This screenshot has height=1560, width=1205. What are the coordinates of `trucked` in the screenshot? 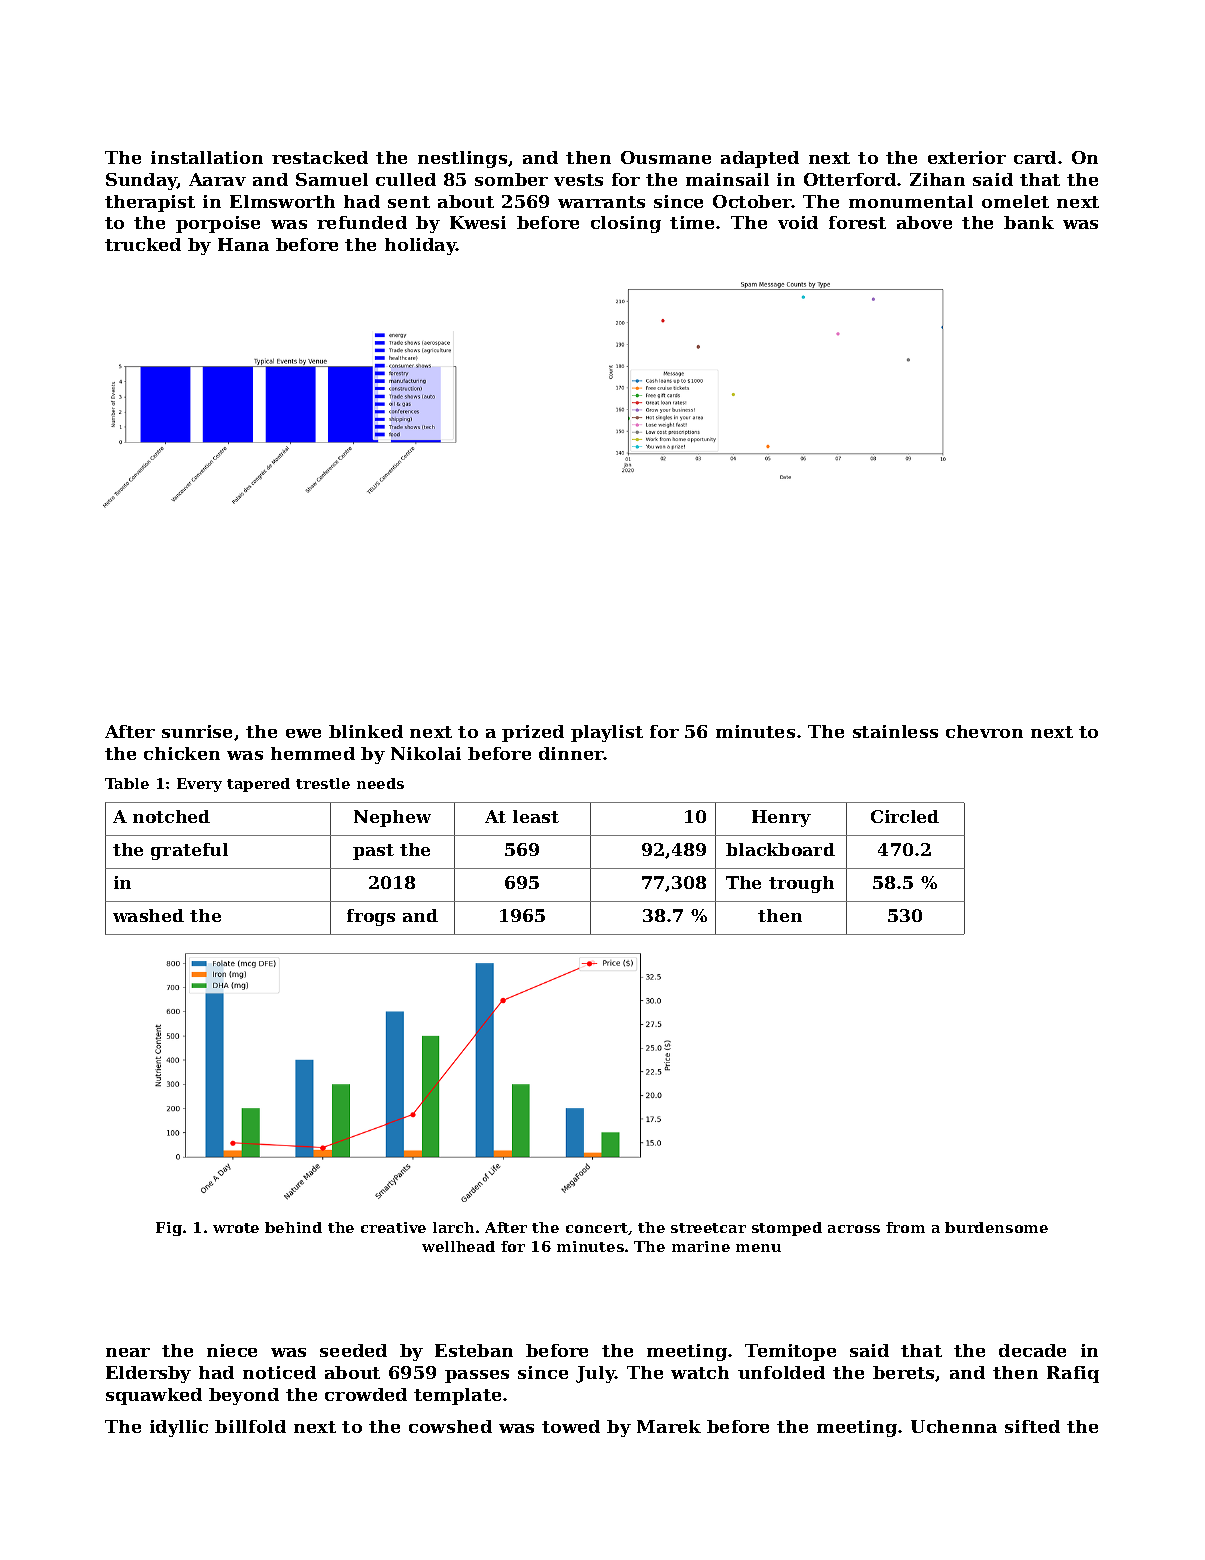 It's located at (143, 244).
